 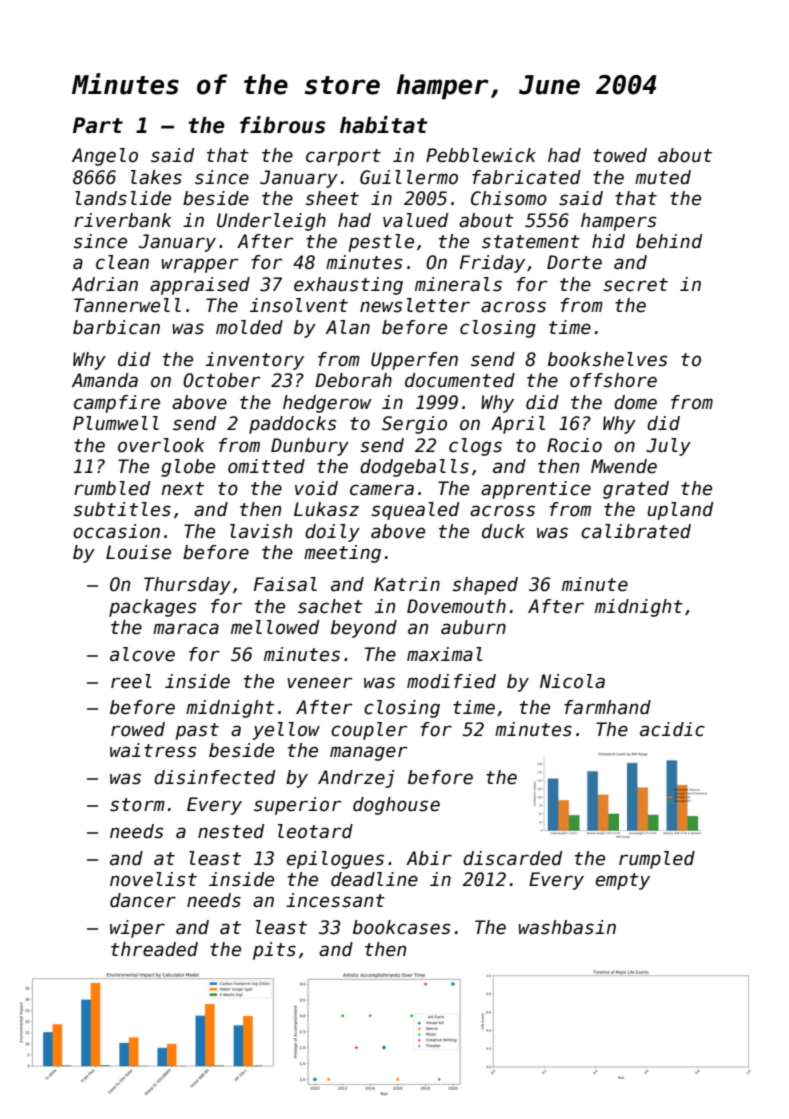 What do you see at coordinates (156, 177) in the image?
I see `lakes` at bounding box center [156, 177].
